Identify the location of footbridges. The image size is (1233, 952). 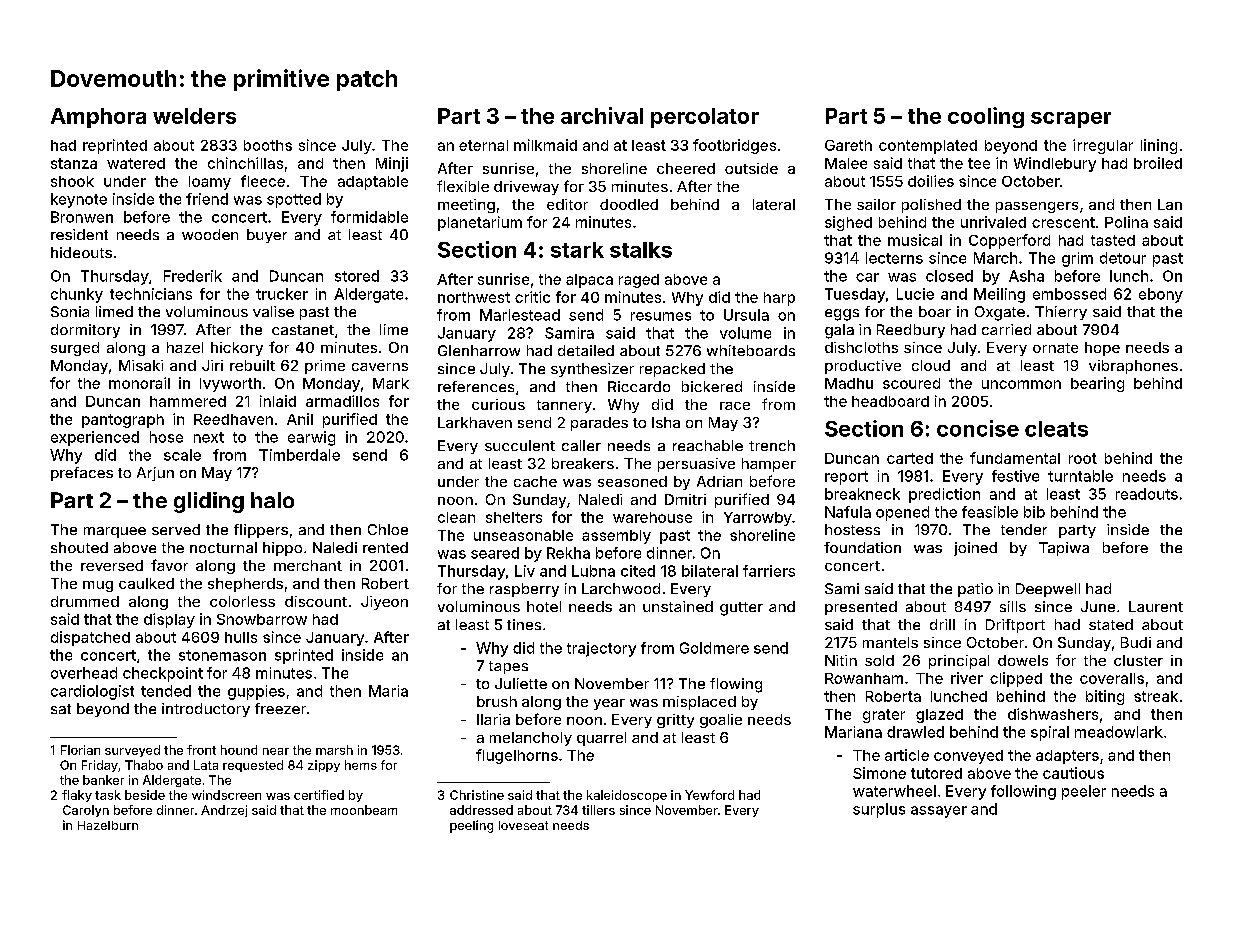
(734, 146).
